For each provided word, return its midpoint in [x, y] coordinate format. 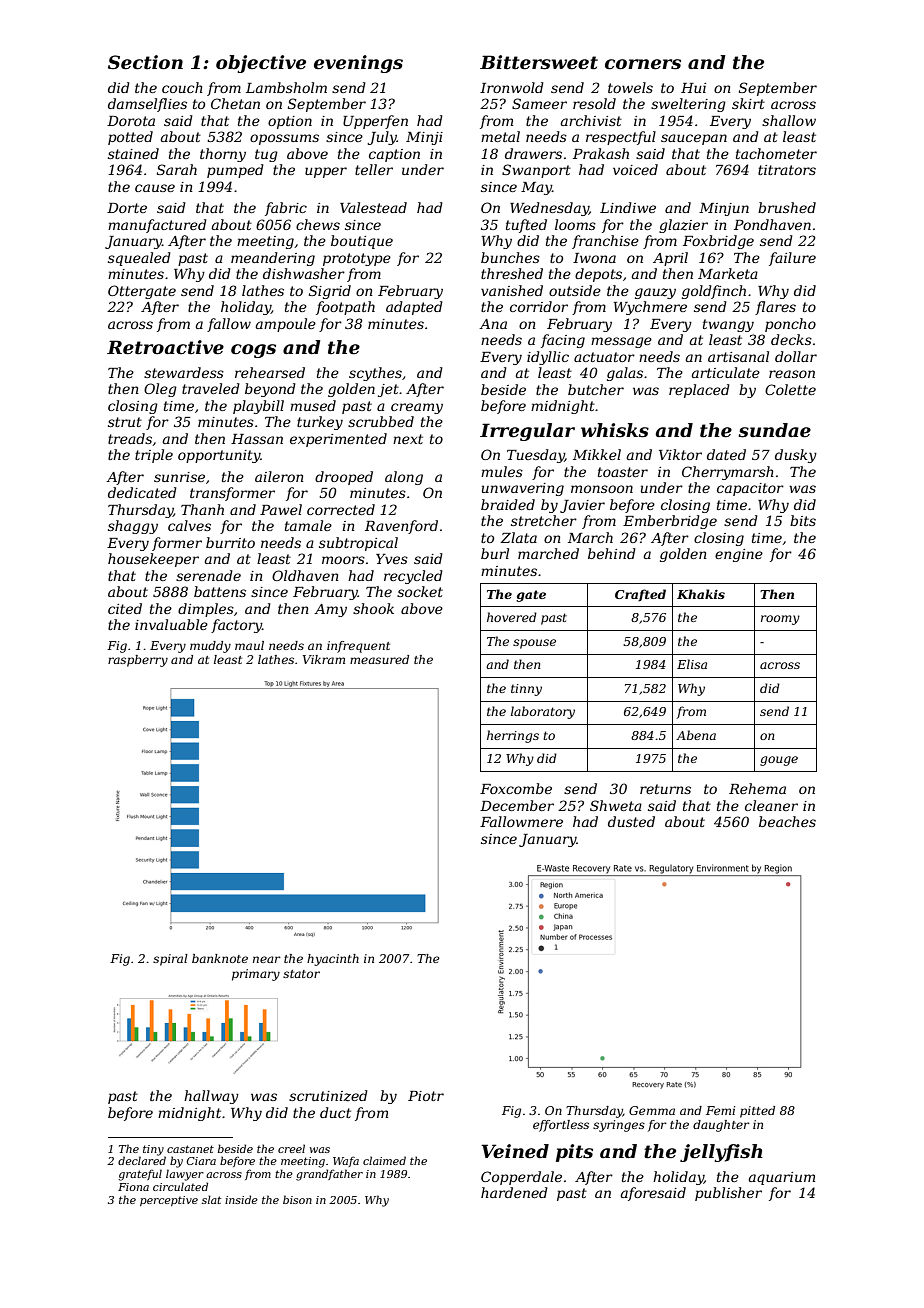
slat [211, 1199]
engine [739, 555]
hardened [514, 1192]
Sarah [177, 169]
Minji [424, 138]
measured [379, 659]
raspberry [138, 661]
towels [630, 87]
